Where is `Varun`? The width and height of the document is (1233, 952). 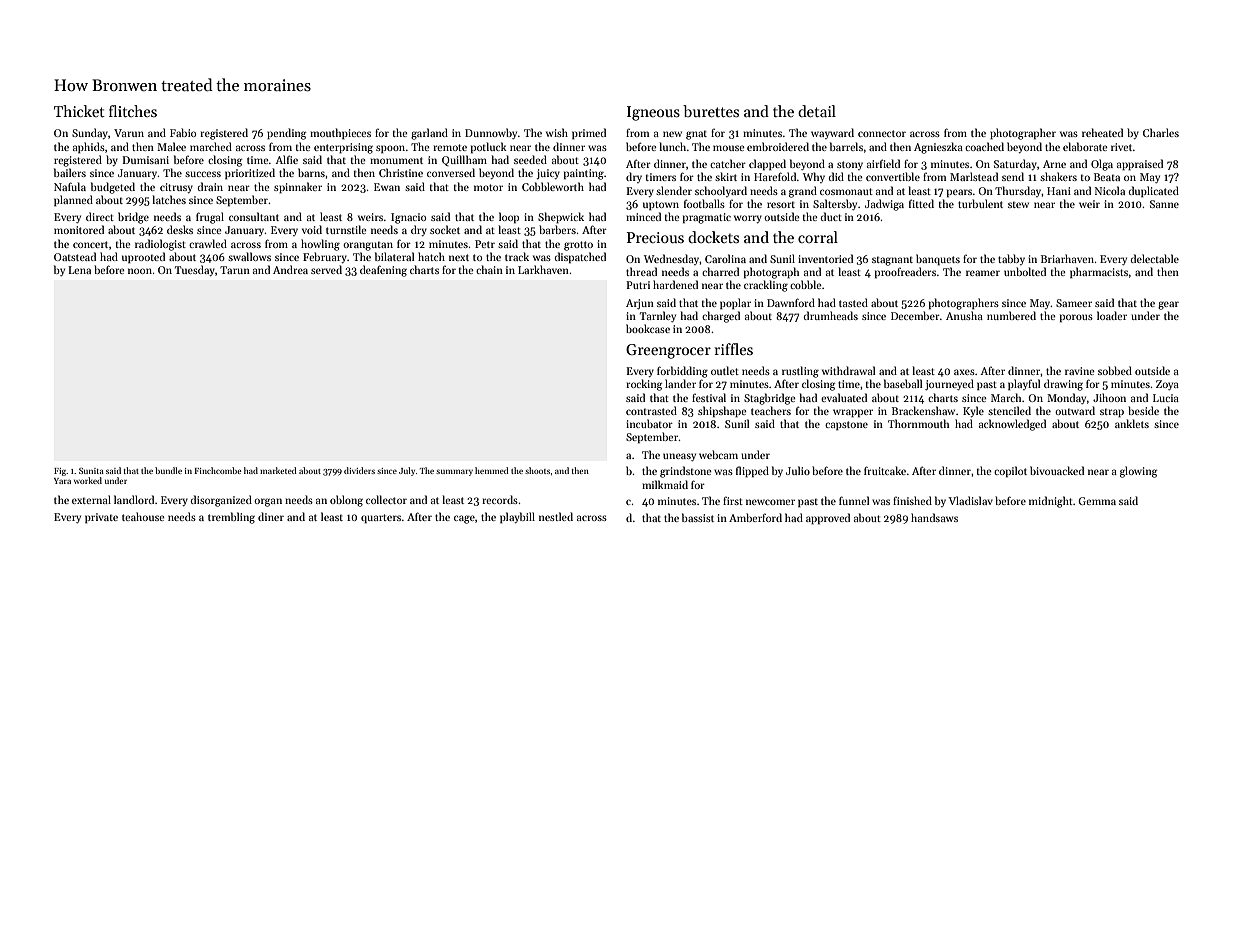
Varun is located at coordinates (129, 133).
